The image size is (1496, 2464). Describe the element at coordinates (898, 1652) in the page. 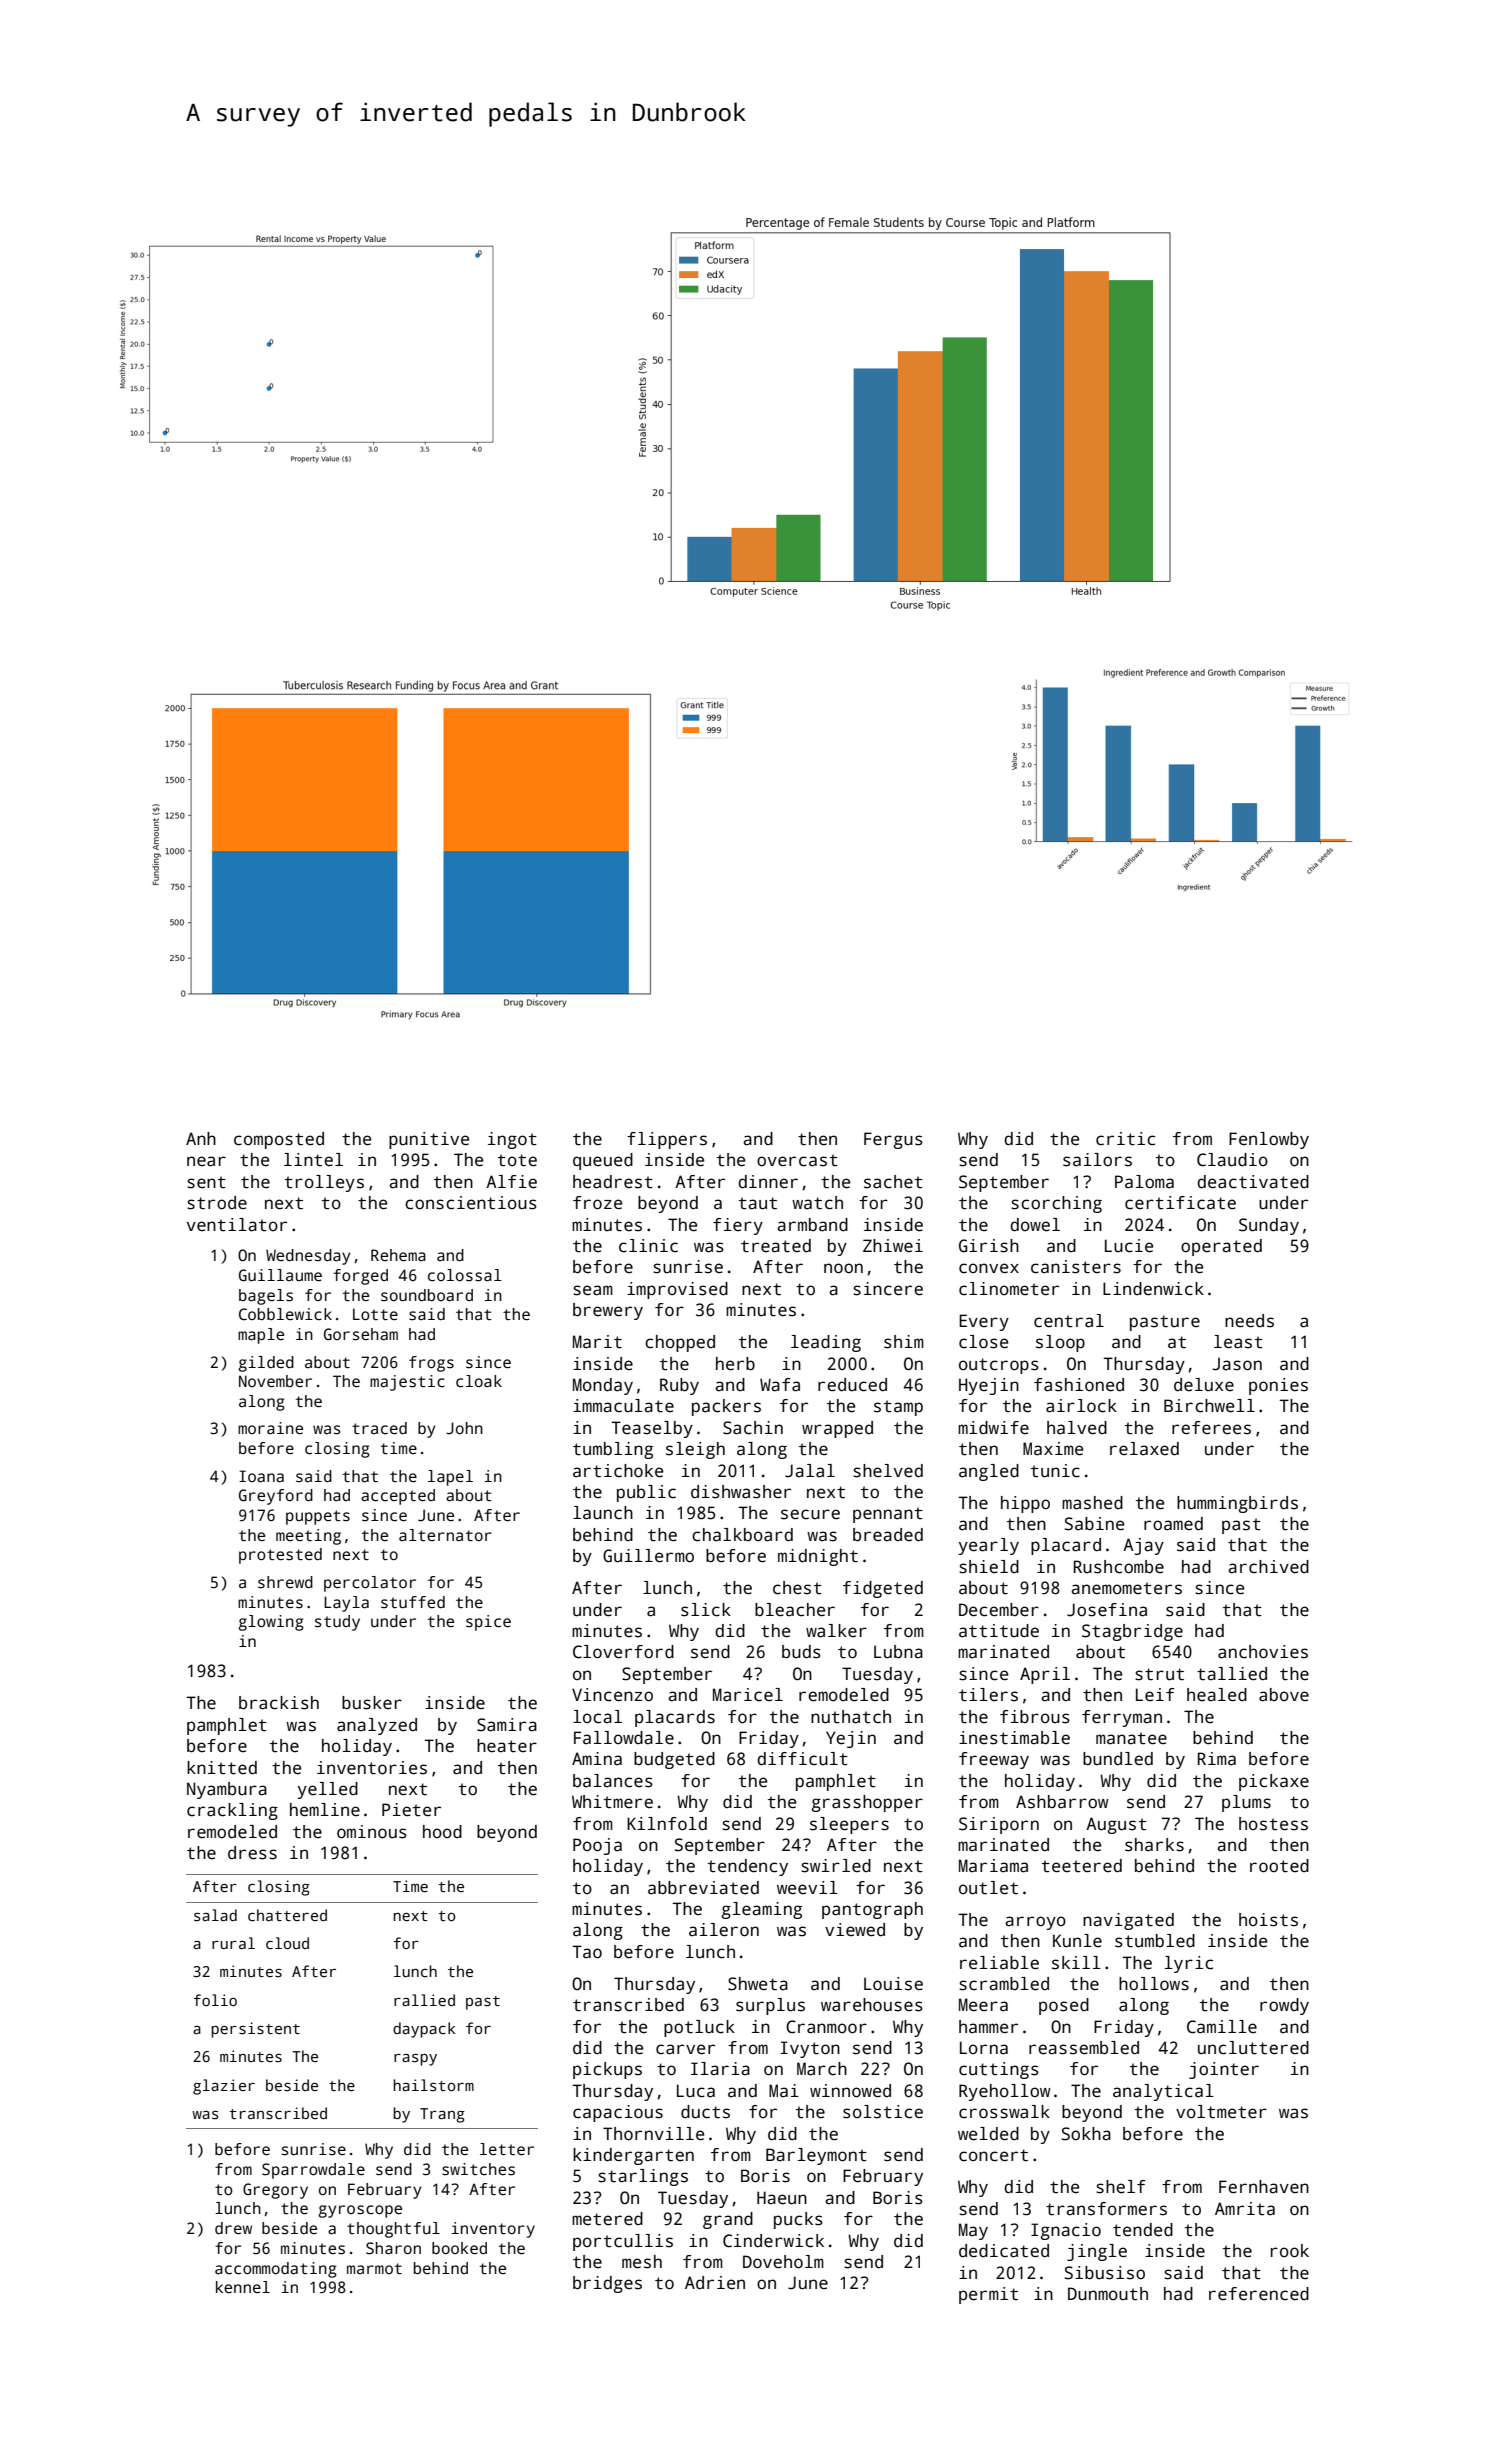

I see `Lubna` at that location.
